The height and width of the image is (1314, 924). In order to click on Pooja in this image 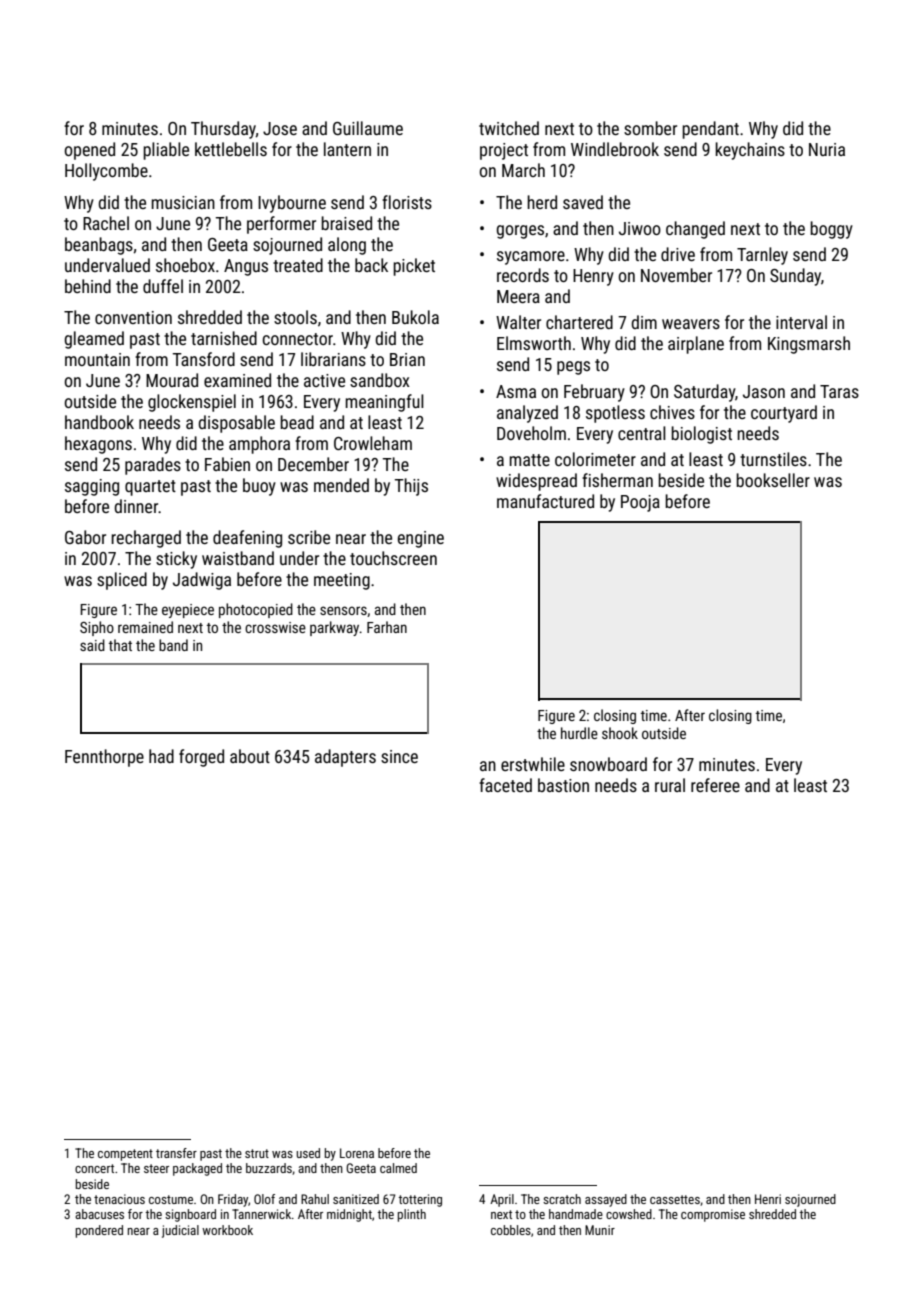, I will do `click(640, 503)`.
